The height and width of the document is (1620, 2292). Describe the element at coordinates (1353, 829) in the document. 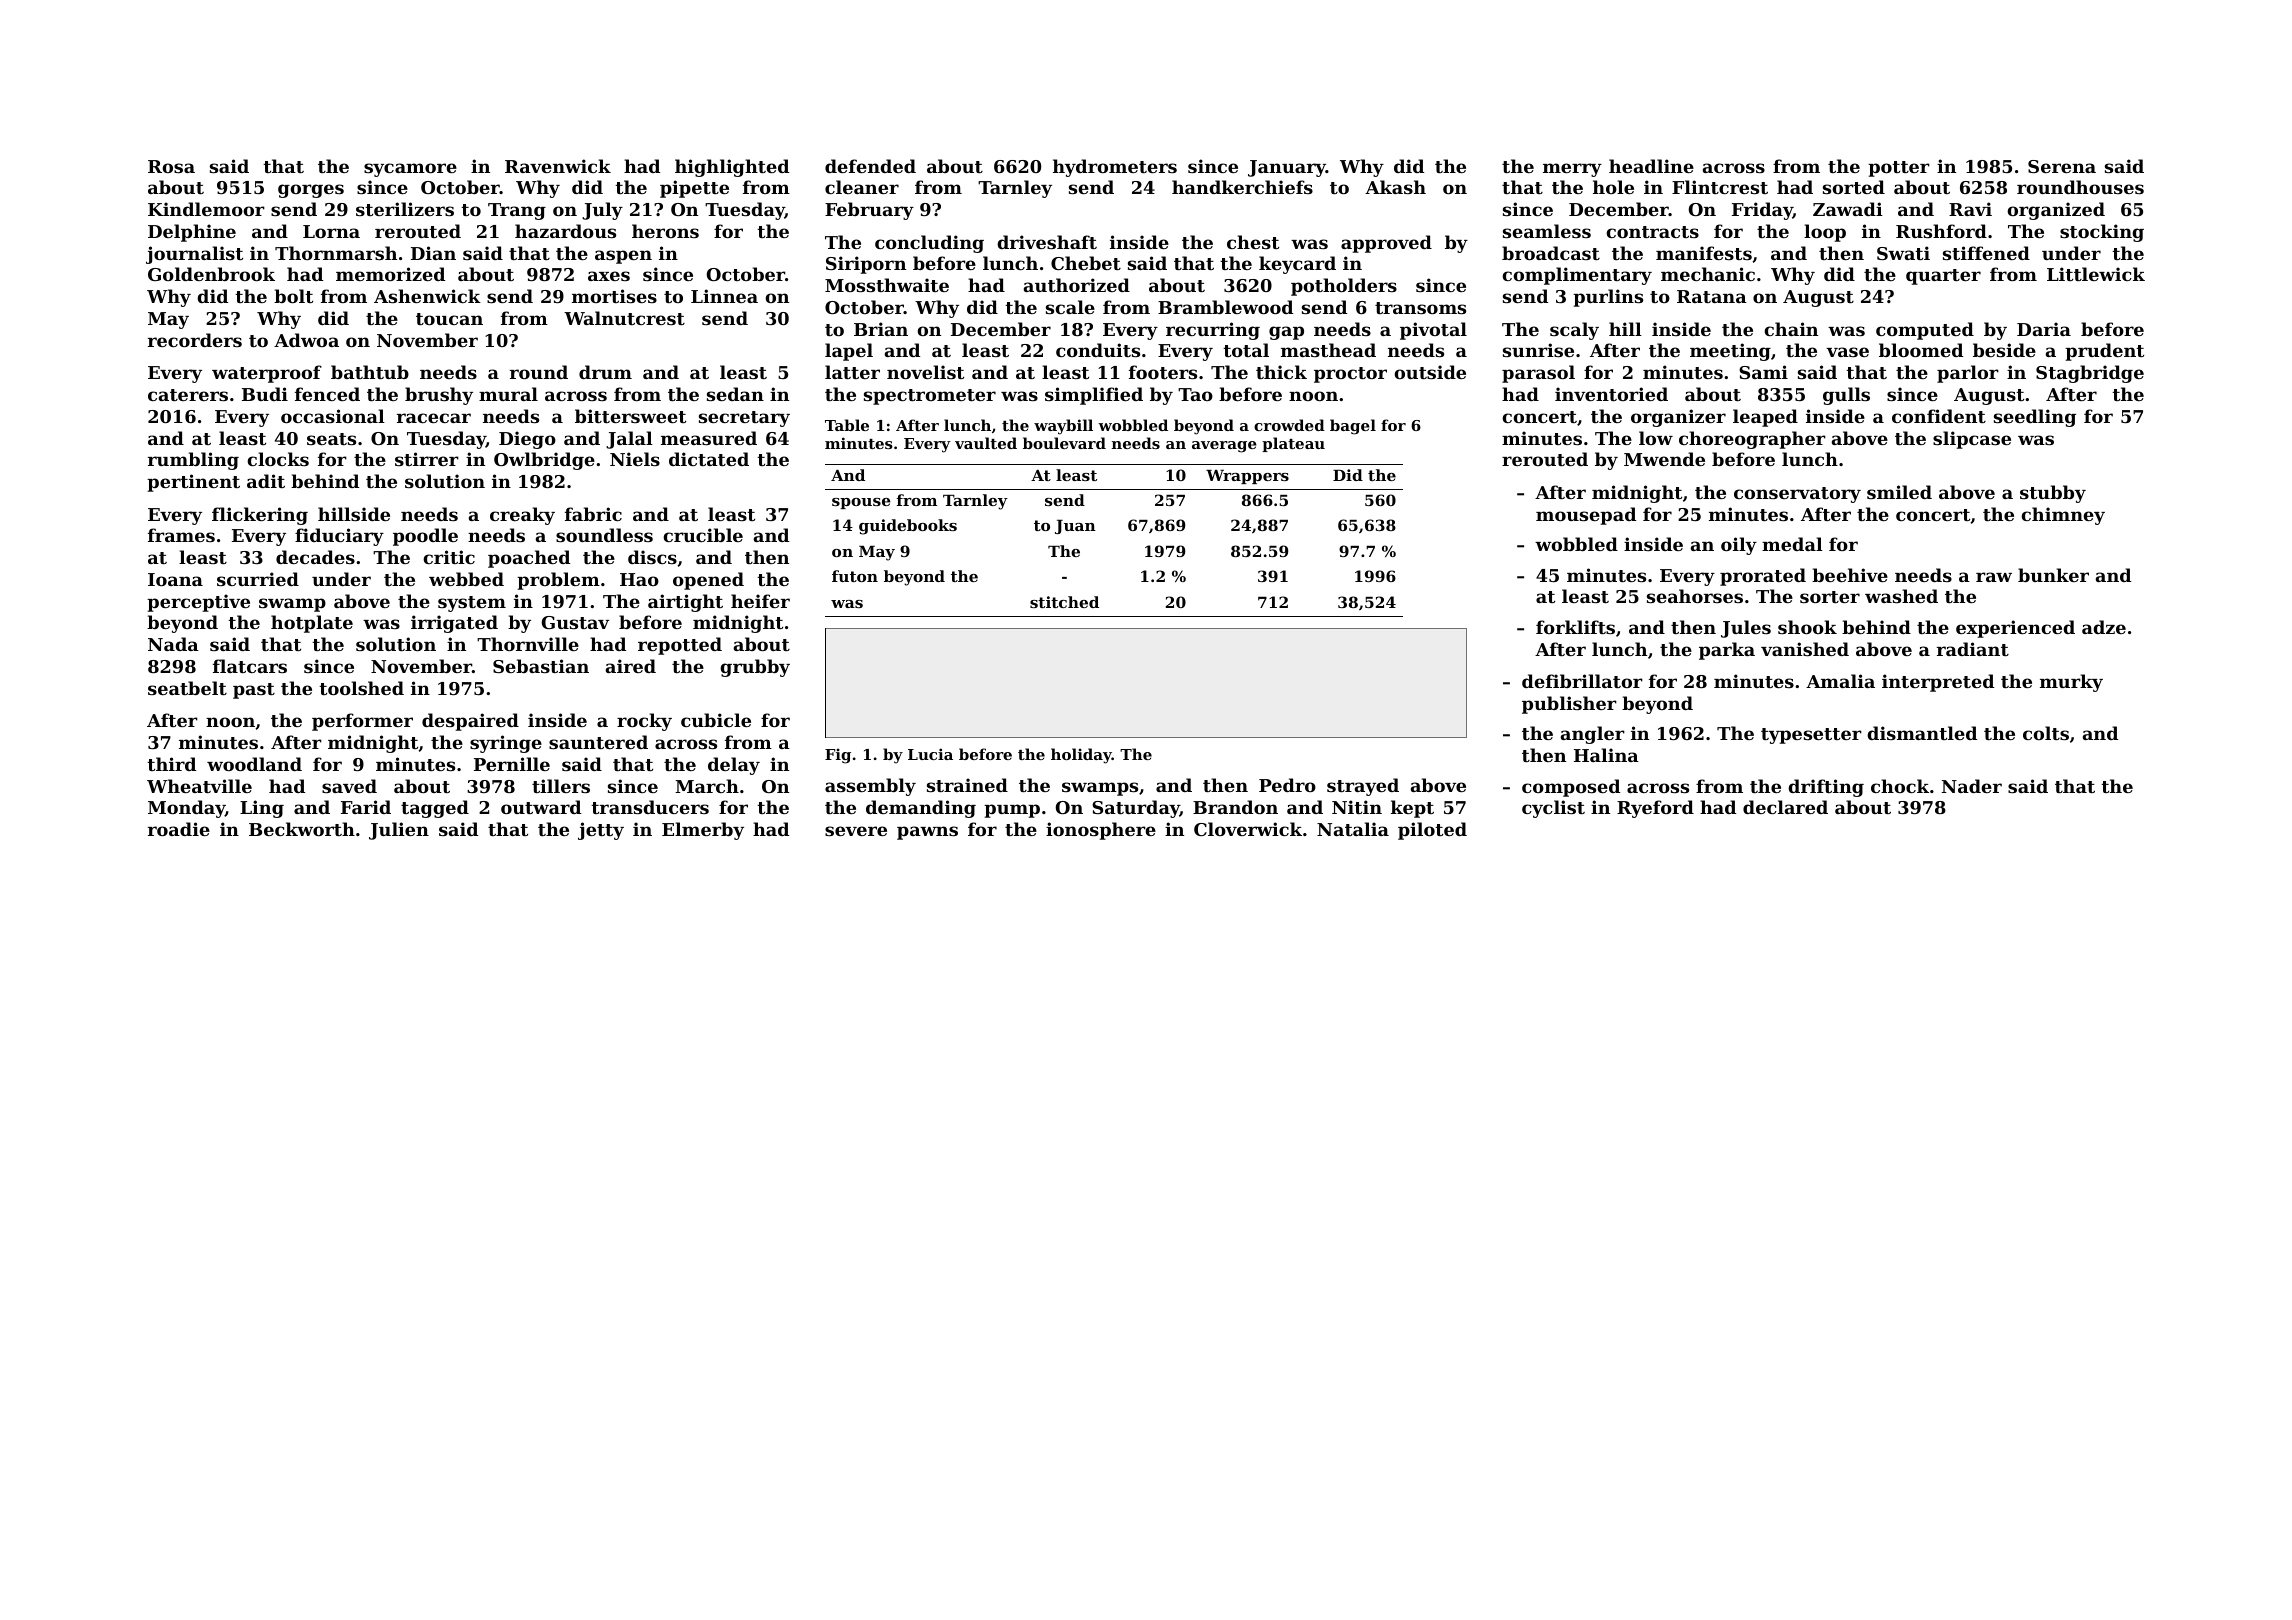

I see `Natalia` at that location.
